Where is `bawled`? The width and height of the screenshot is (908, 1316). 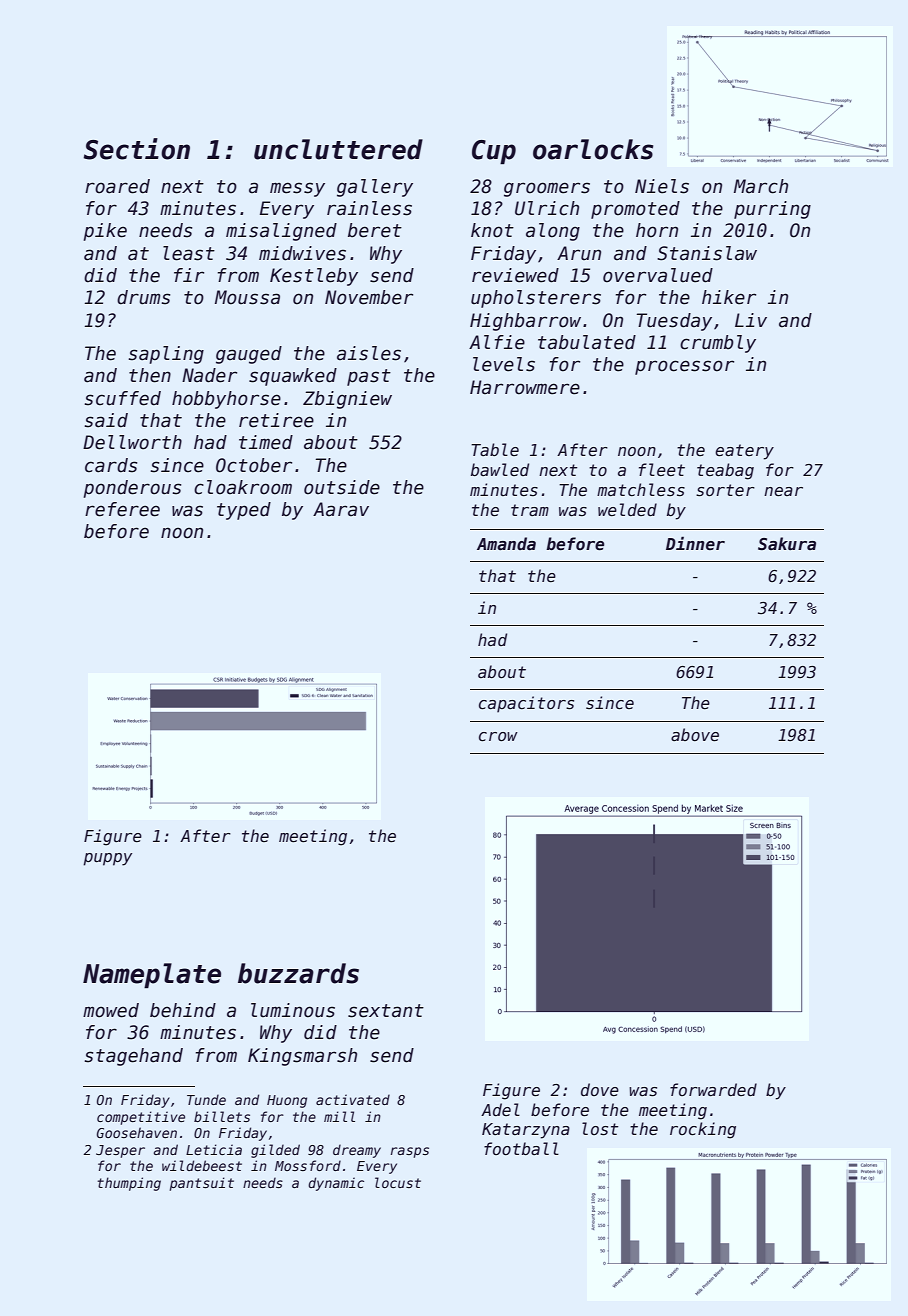
bawled is located at coordinates (500, 469).
